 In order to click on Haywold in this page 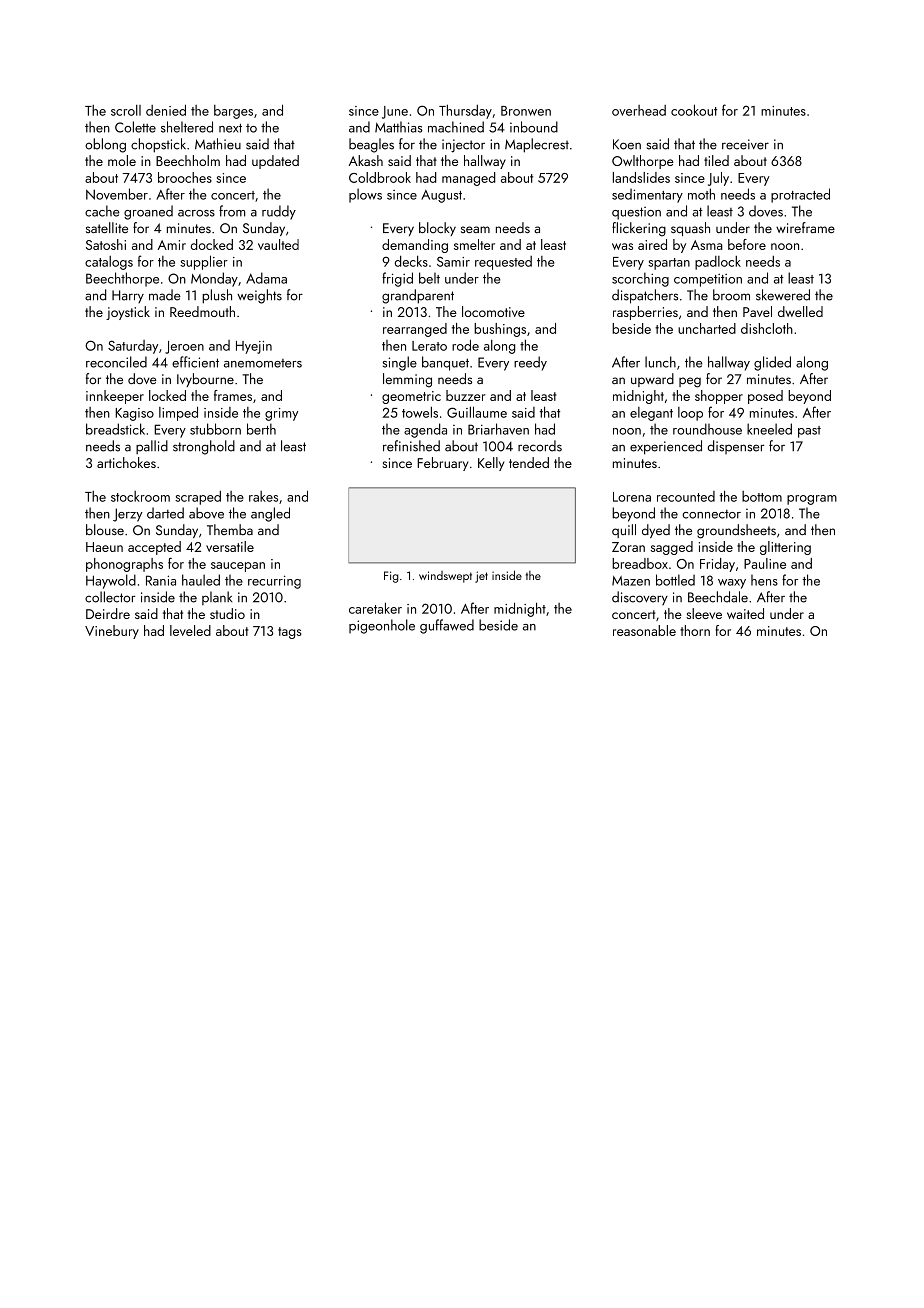, I will do `click(111, 581)`.
